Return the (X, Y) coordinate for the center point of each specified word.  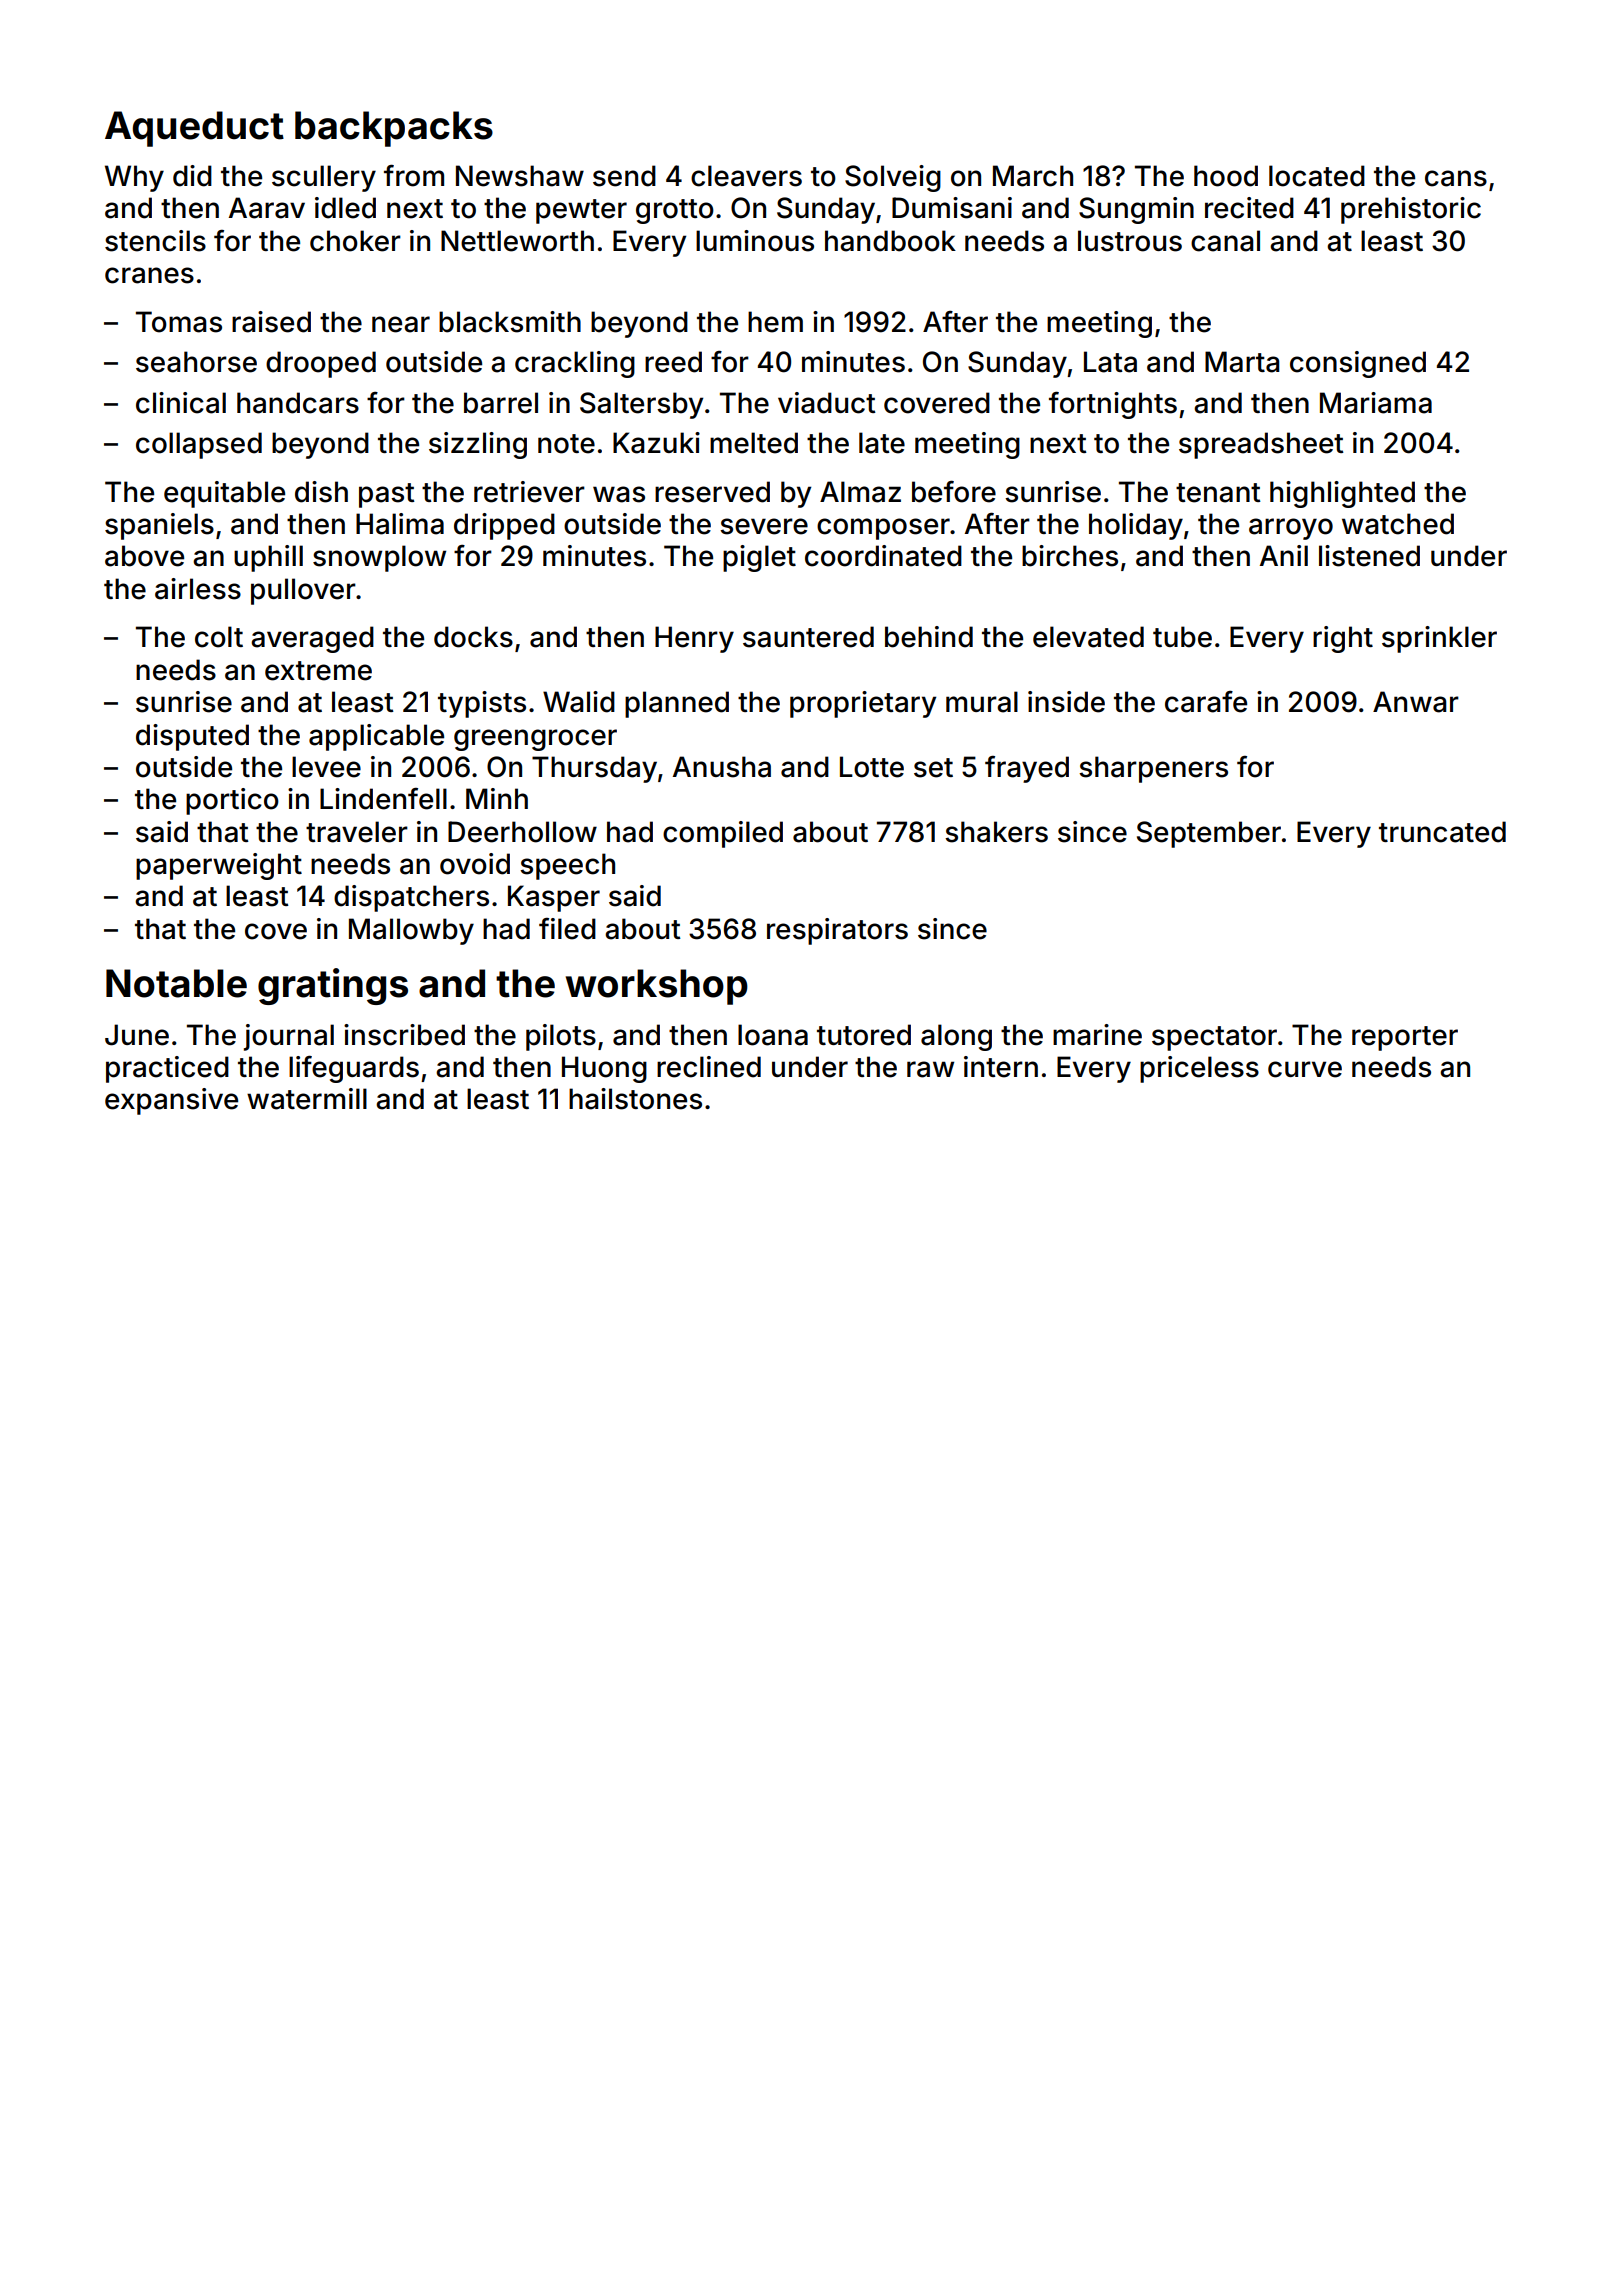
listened (1369, 556)
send (624, 176)
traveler (357, 832)
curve (1305, 1069)
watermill (307, 1099)
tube (1182, 637)
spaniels (159, 526)
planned (677, 704)
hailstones (635, 1099)
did (192, 176)
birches (1070, 556)
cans (1456, 178)
